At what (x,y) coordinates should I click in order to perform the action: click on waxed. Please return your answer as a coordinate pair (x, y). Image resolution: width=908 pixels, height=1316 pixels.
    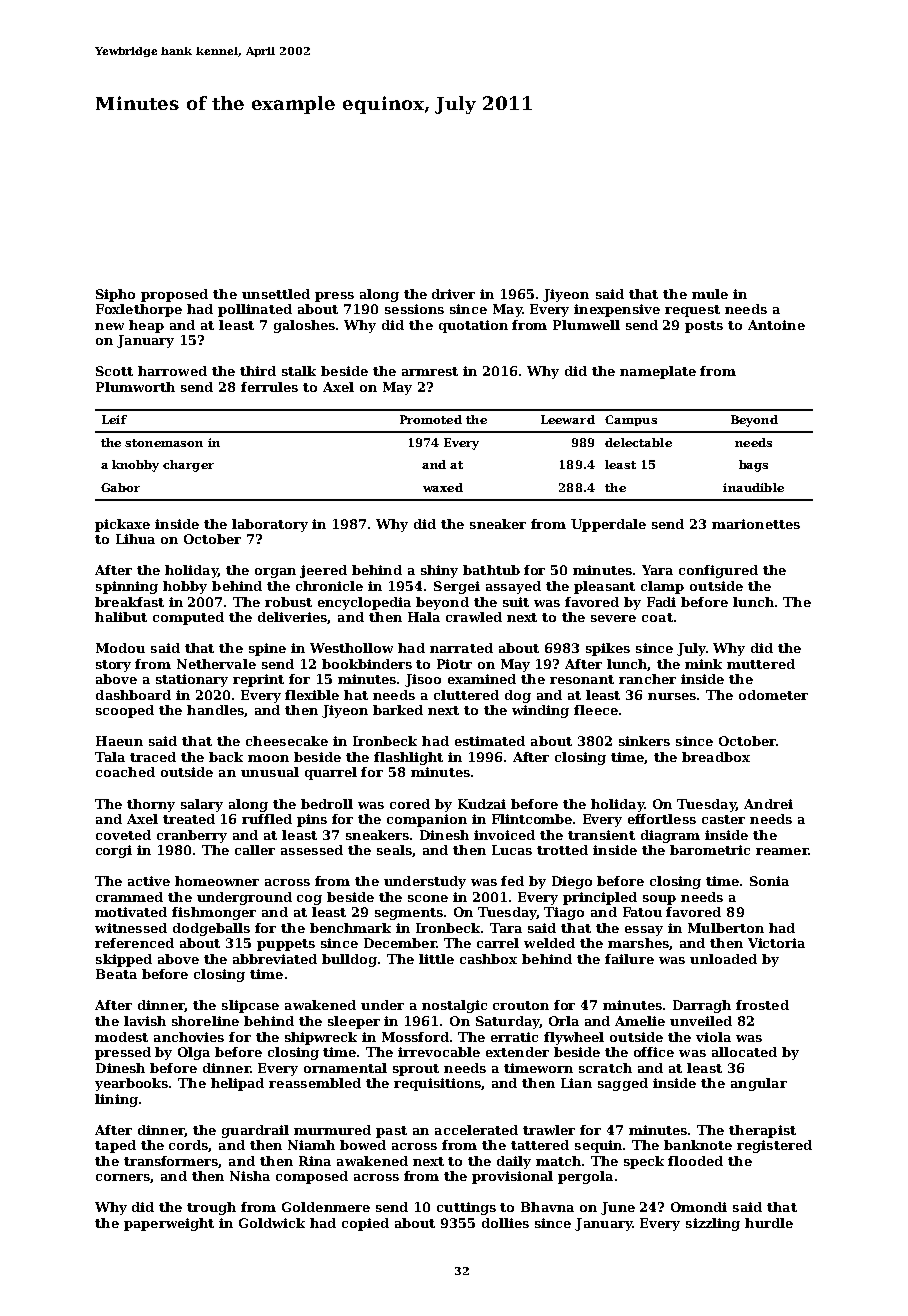
    Looking at the image, I should click on (443, 487).
